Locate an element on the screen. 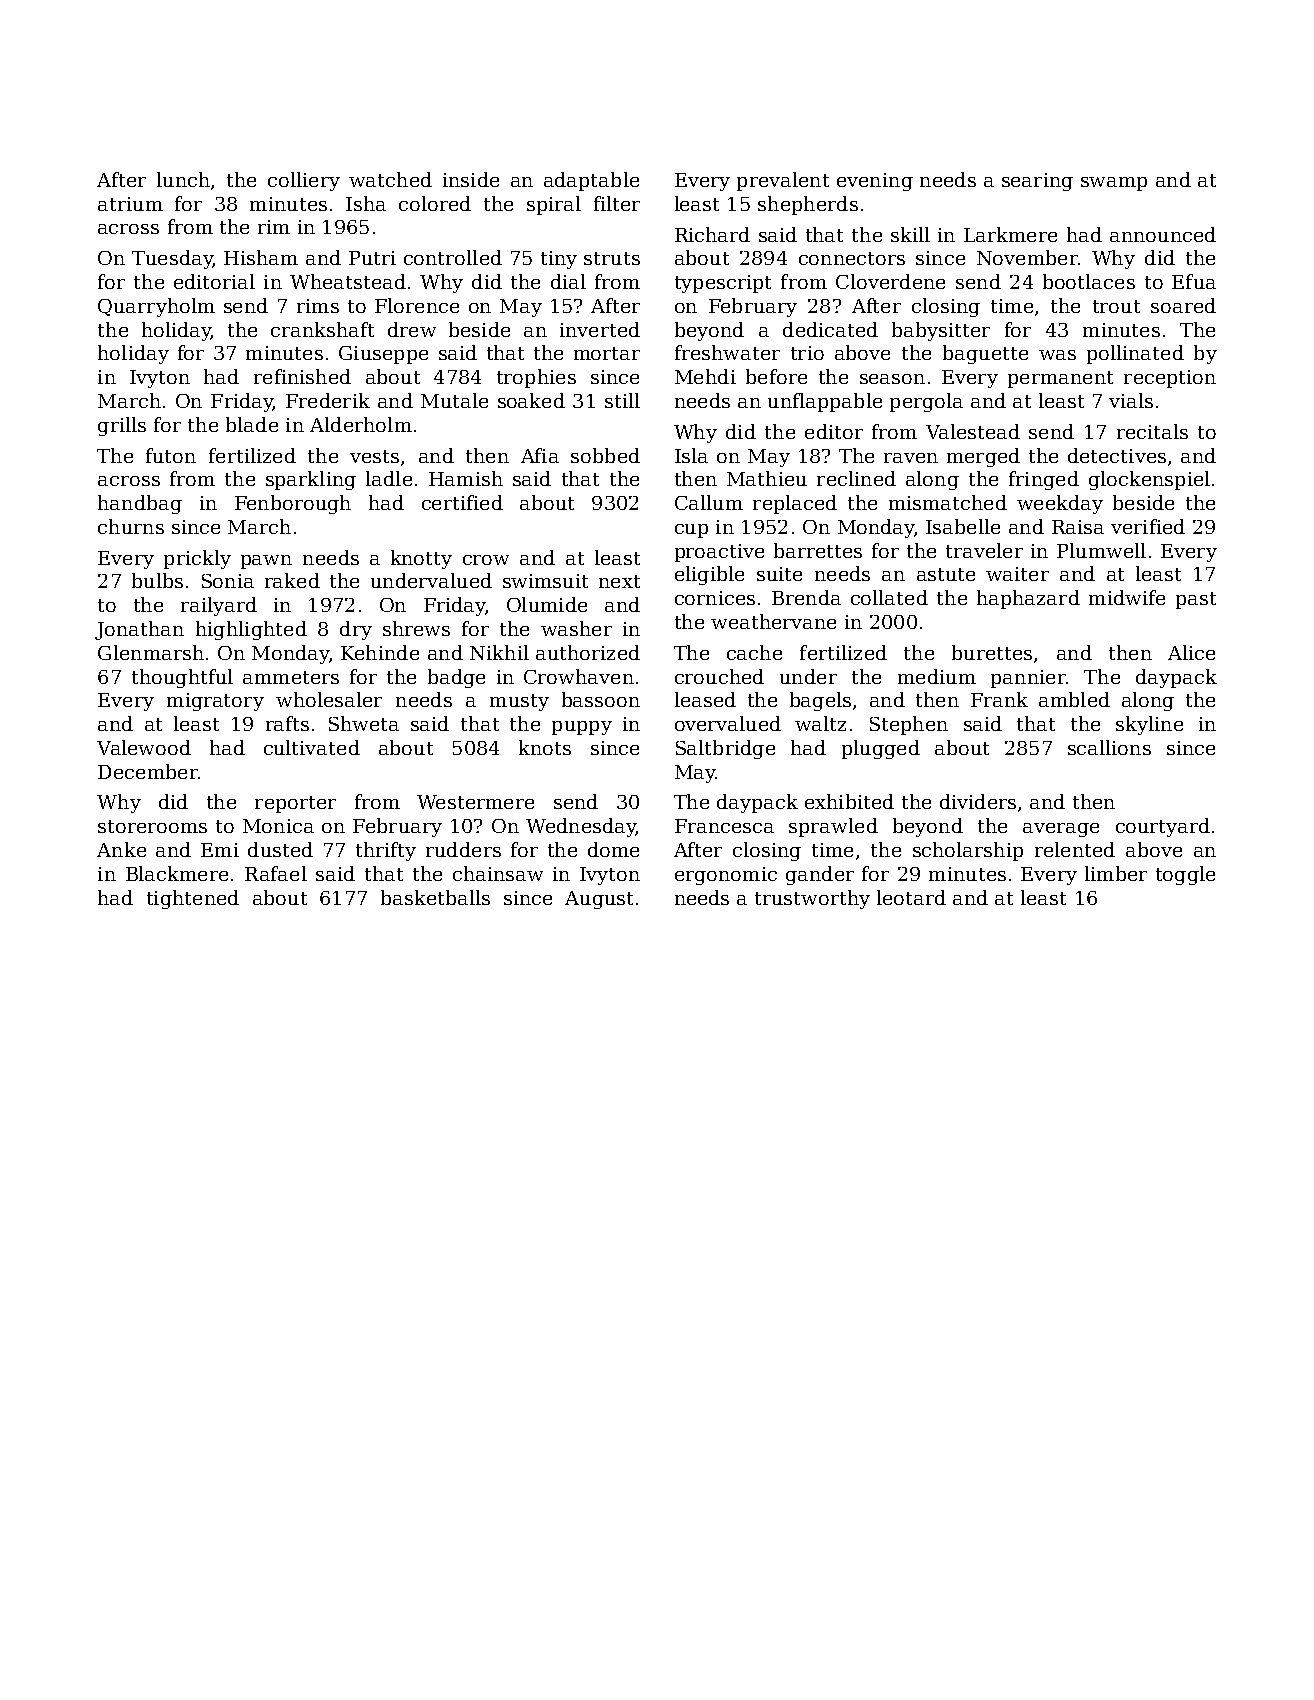 This screenshot has height=1700, width=1314. Alderholm is located at coordinates (361, 424).
